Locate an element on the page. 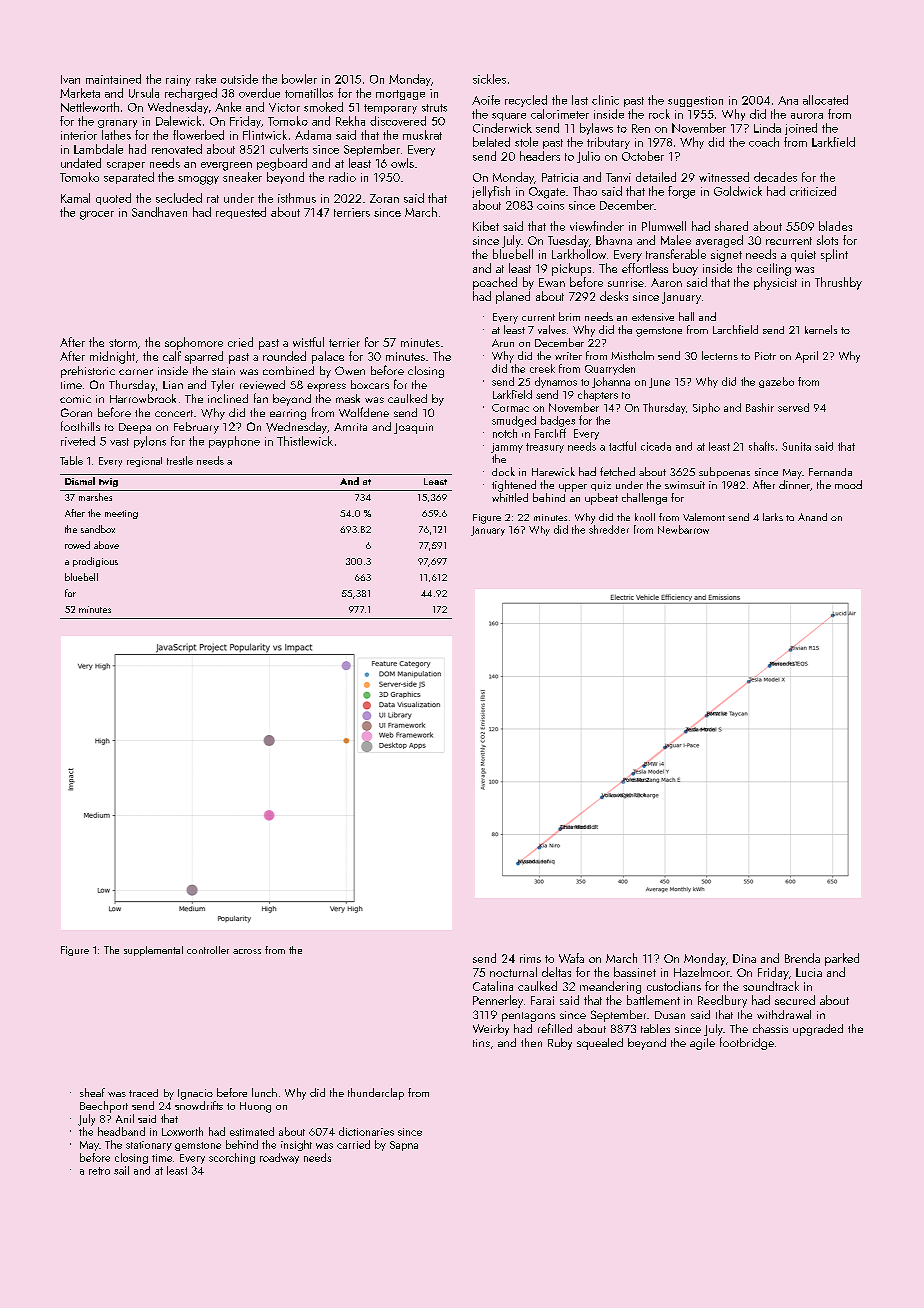  Dina is located at coordinates (744, 958).
